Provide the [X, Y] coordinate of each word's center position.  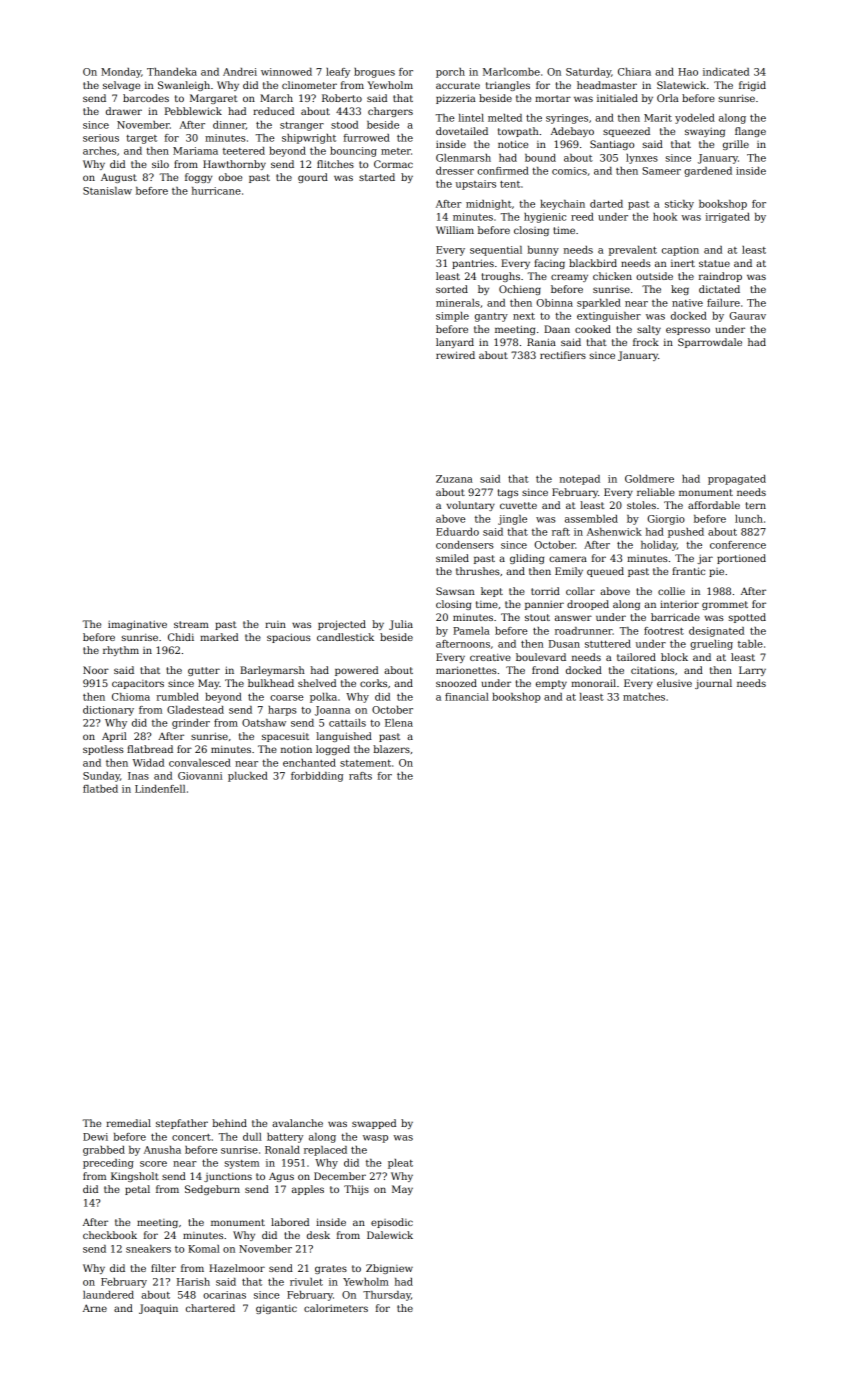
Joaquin [158, 1309]
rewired [455, 355]
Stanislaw [107, 191]
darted [606, 204]
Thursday [387, 1296]
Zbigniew [389, 1269]
